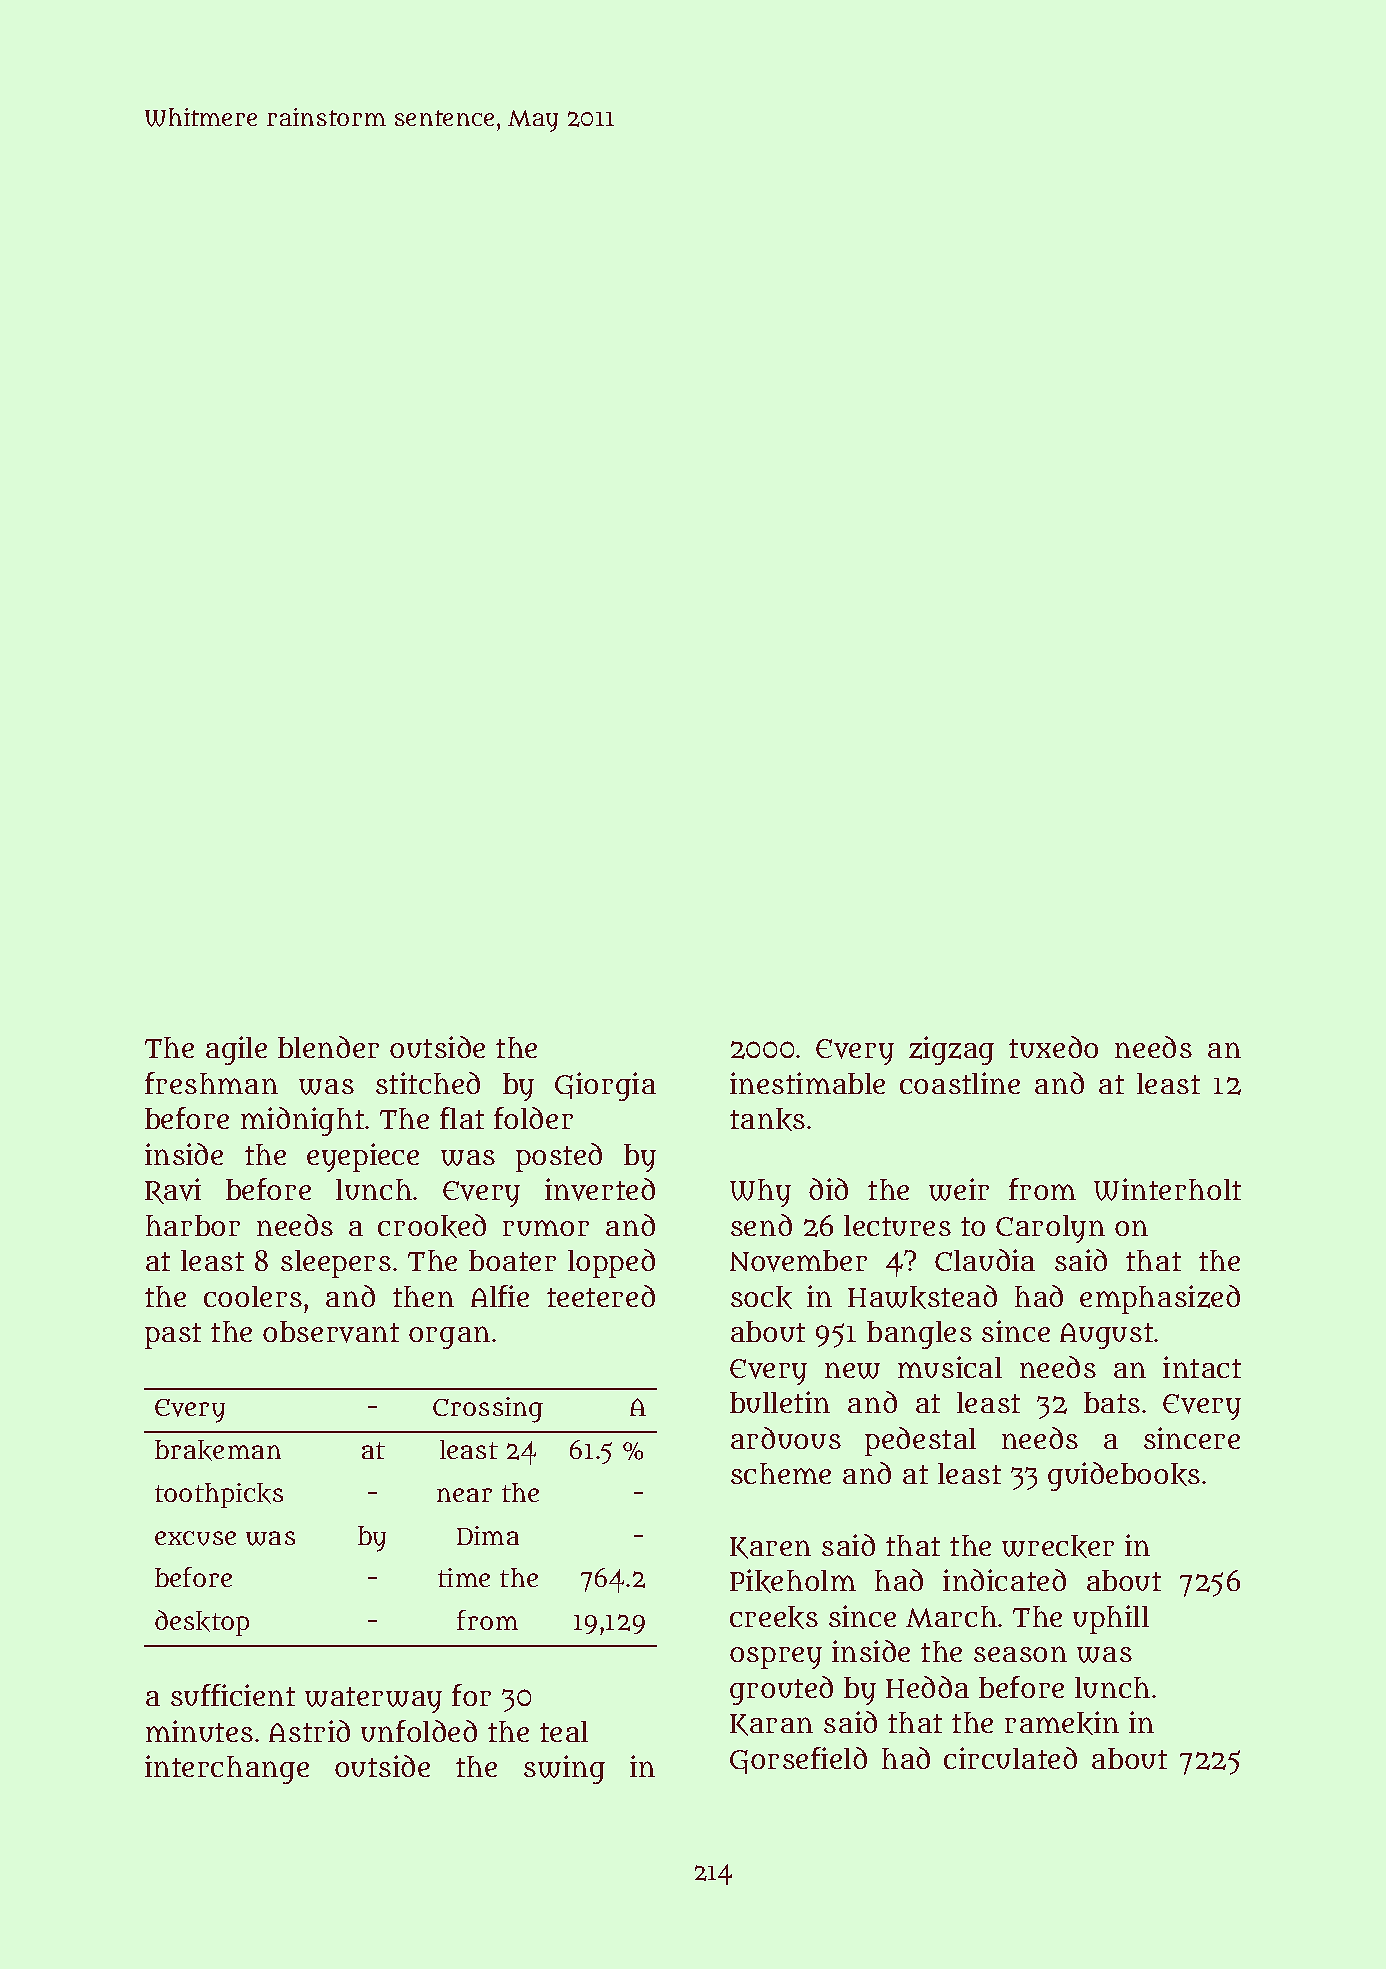 The width and height of the screenshot is (1386, 1969). What do you see at coordinates (770, 1548) in the screenshot?
I see `Karen` at bounding box center [770, 1548].
